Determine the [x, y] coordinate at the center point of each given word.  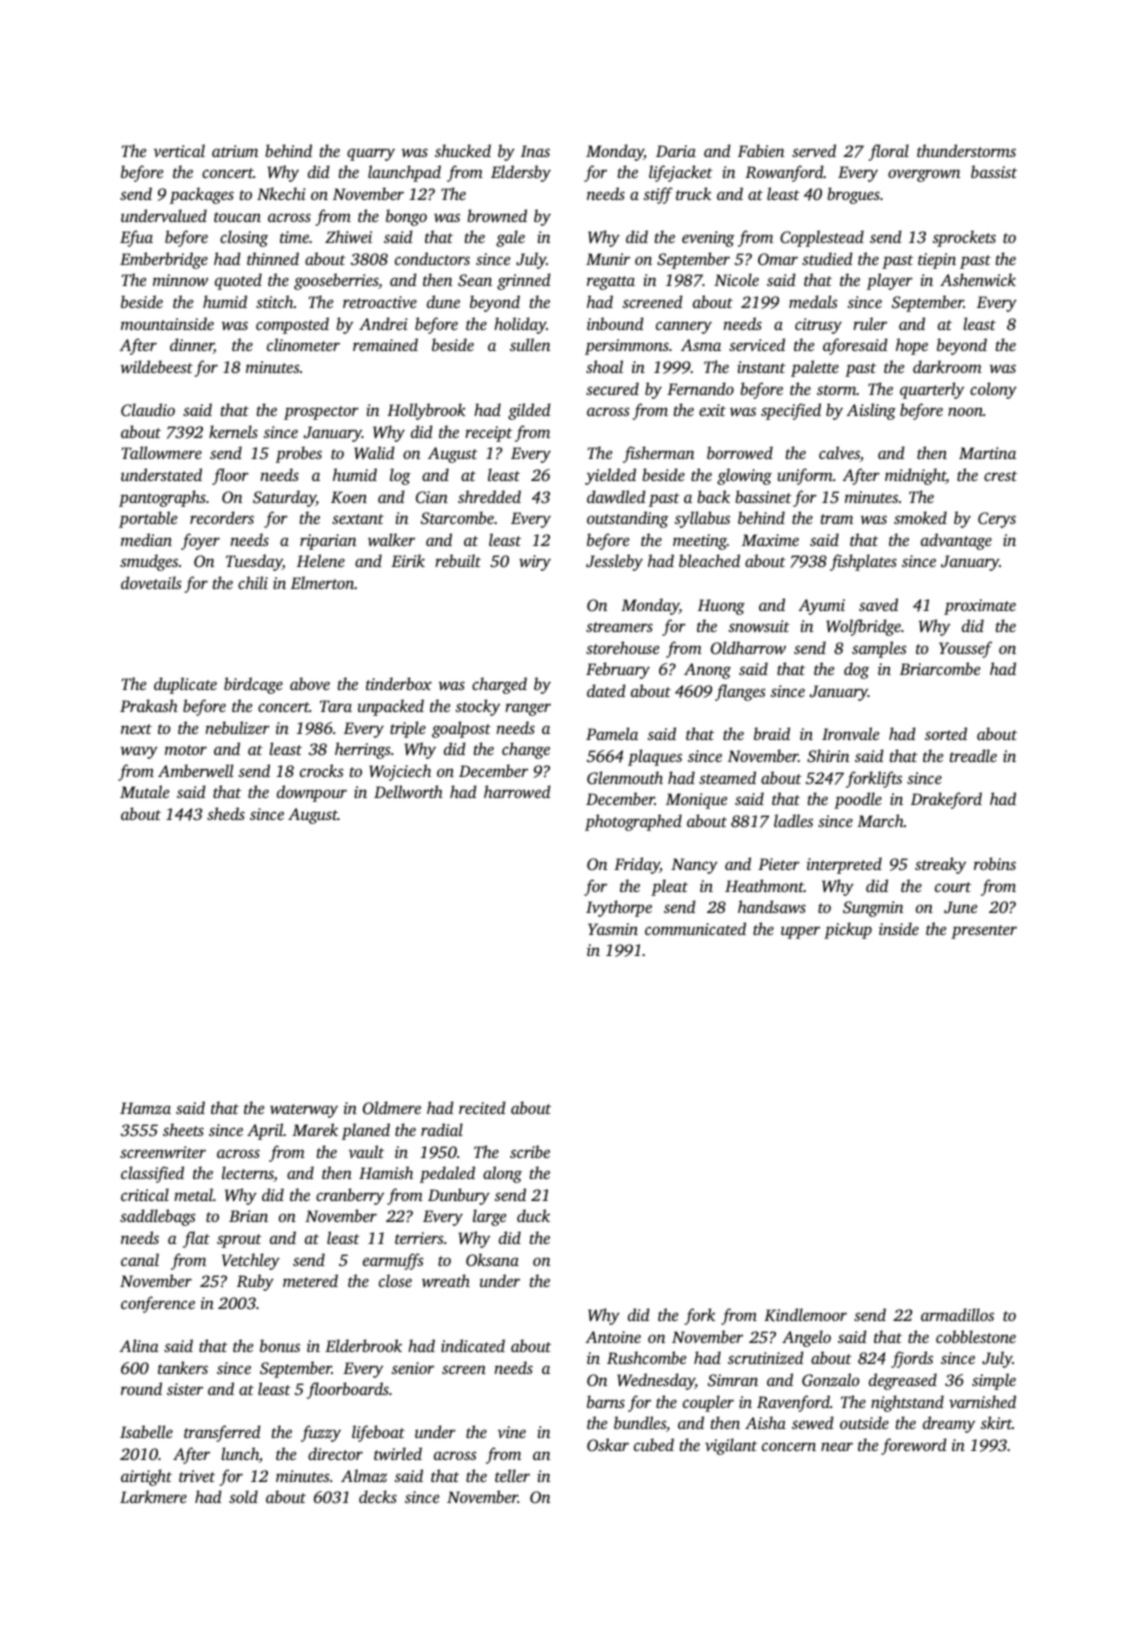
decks [378, 1496]
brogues [853, 195]
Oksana [492, 1259]
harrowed [517, 791]
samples [879, 649]
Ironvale [850, 733]
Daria [676, 151]
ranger [528, 709]
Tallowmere [162, 452]
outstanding [628, 519]
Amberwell [196, 770]
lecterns [248, 1174]
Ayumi [821, 607]
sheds [226, 813]
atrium [235, 151]
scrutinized [766, 1357]
